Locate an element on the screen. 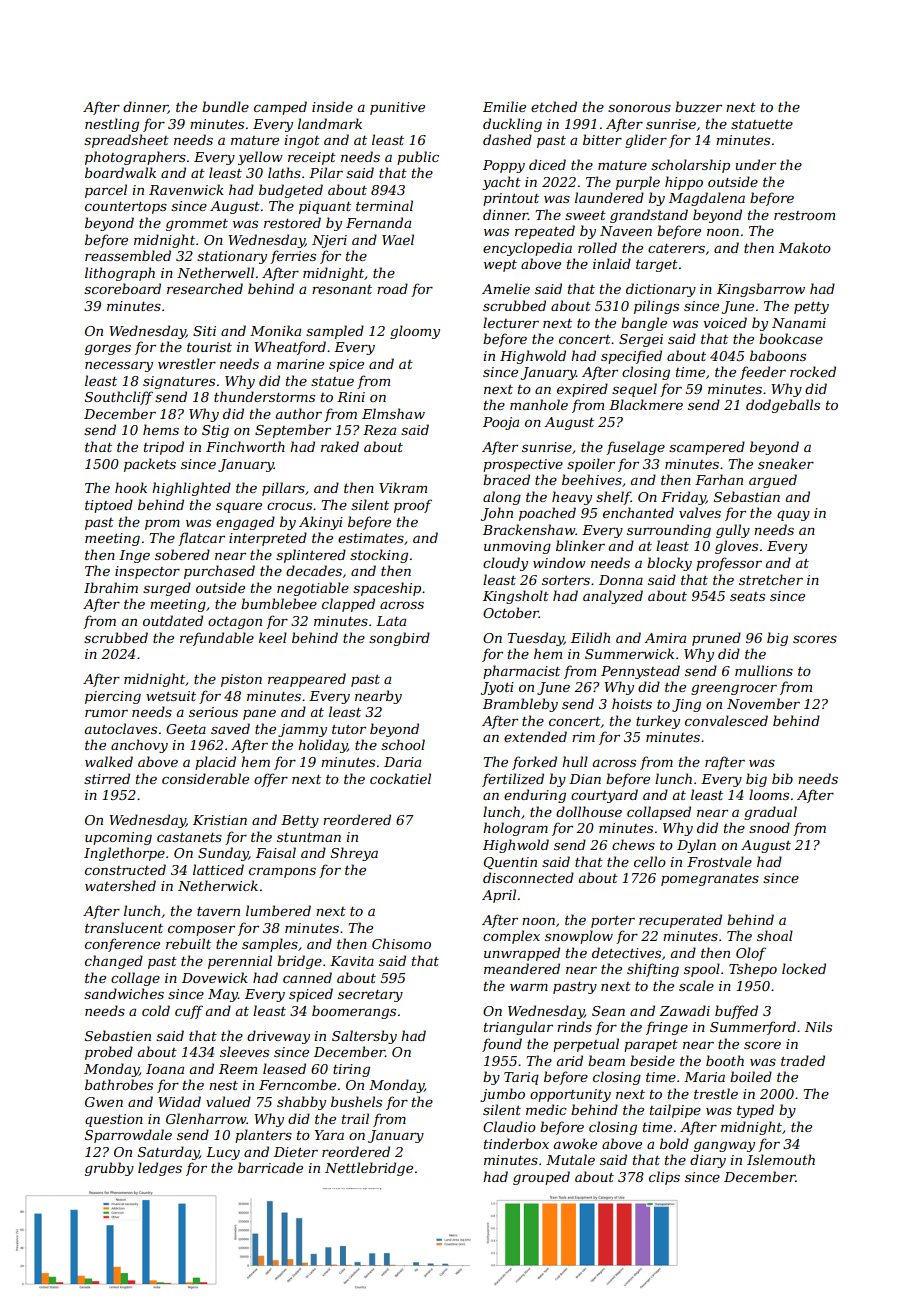 The image size is (924, 1308). Daria is located at coordinates (402, 762).
